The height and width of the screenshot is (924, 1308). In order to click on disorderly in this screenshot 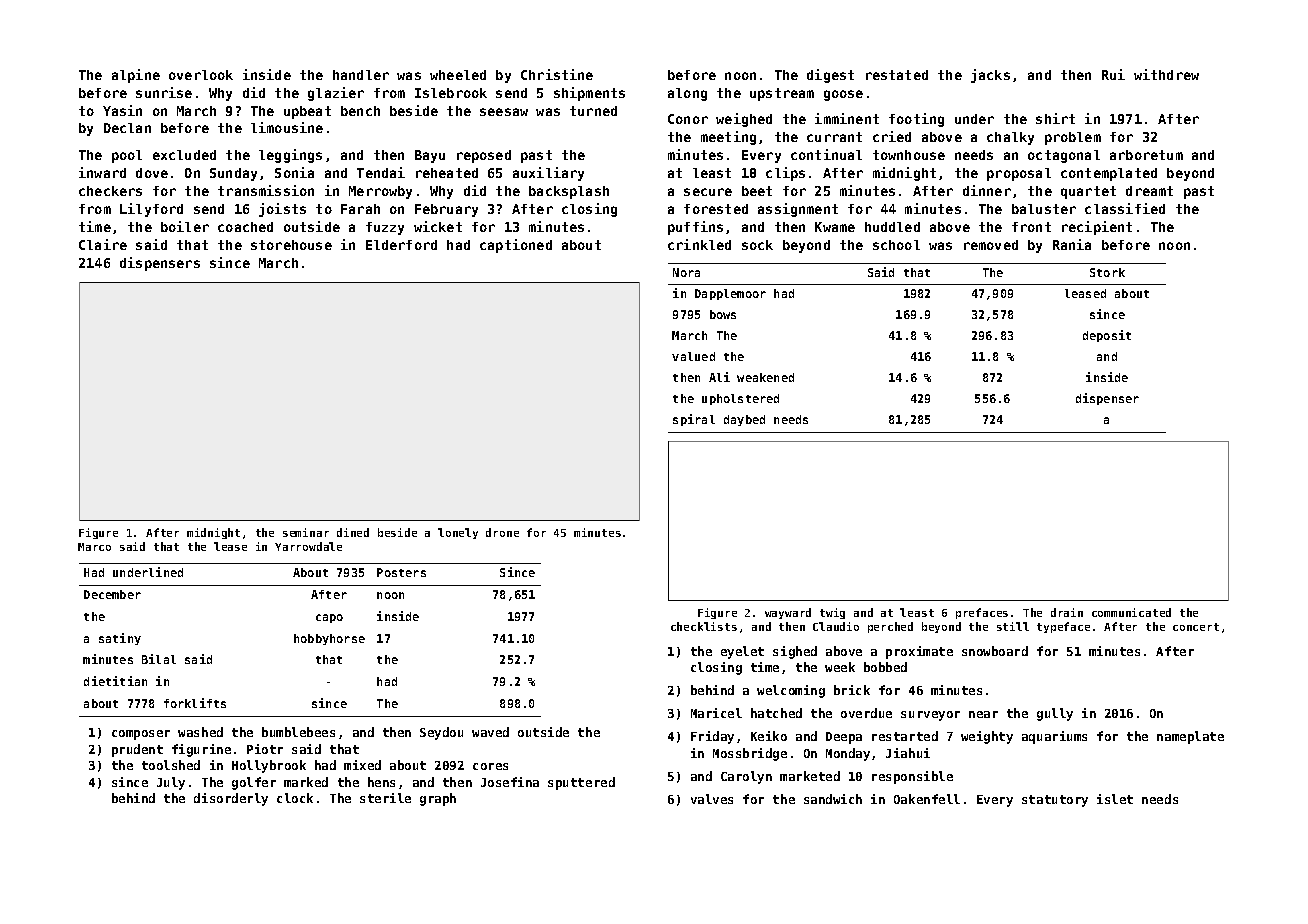, I will do `click(231, 799)`.
